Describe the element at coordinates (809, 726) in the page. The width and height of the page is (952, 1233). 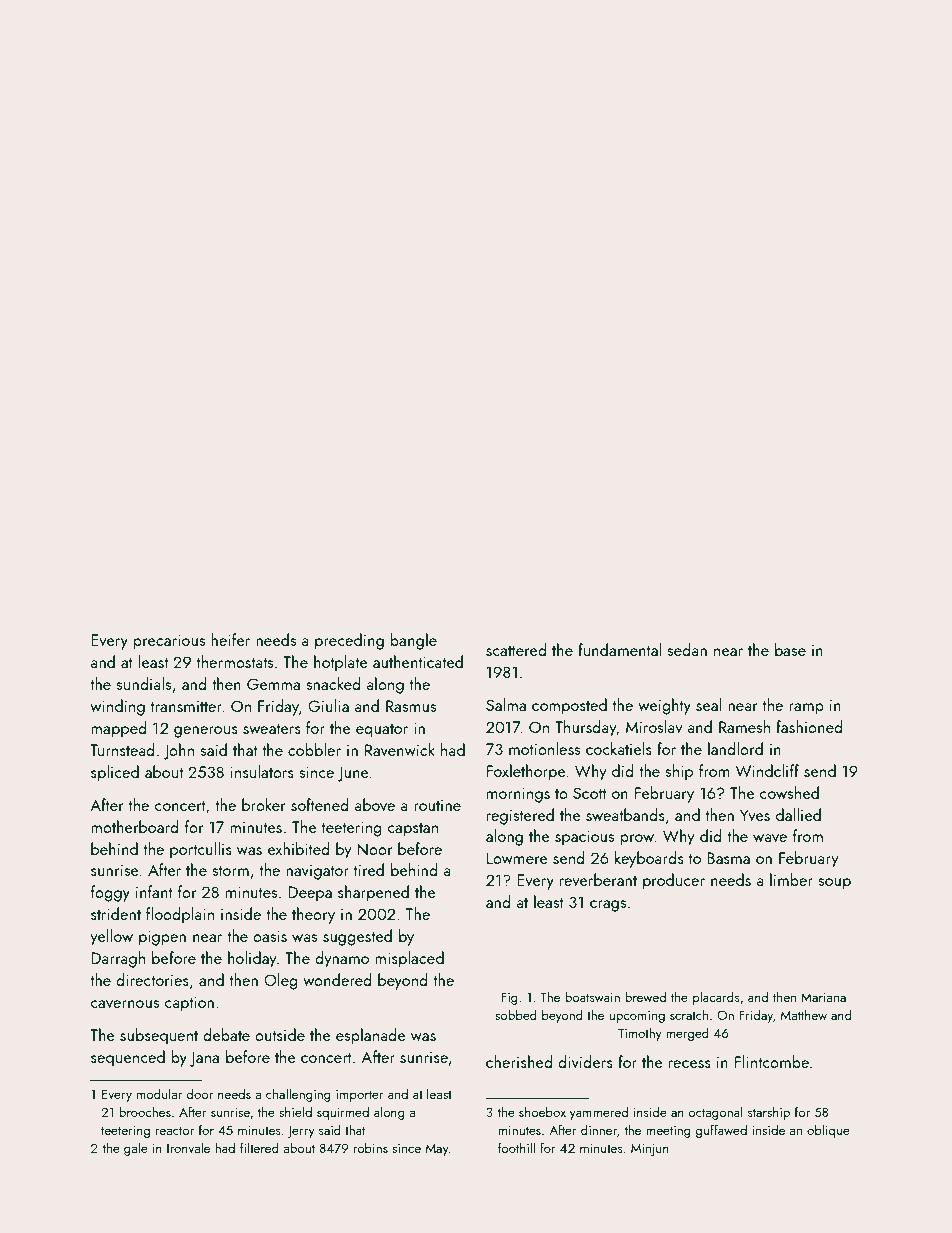
I see `fashioned` at that location.
